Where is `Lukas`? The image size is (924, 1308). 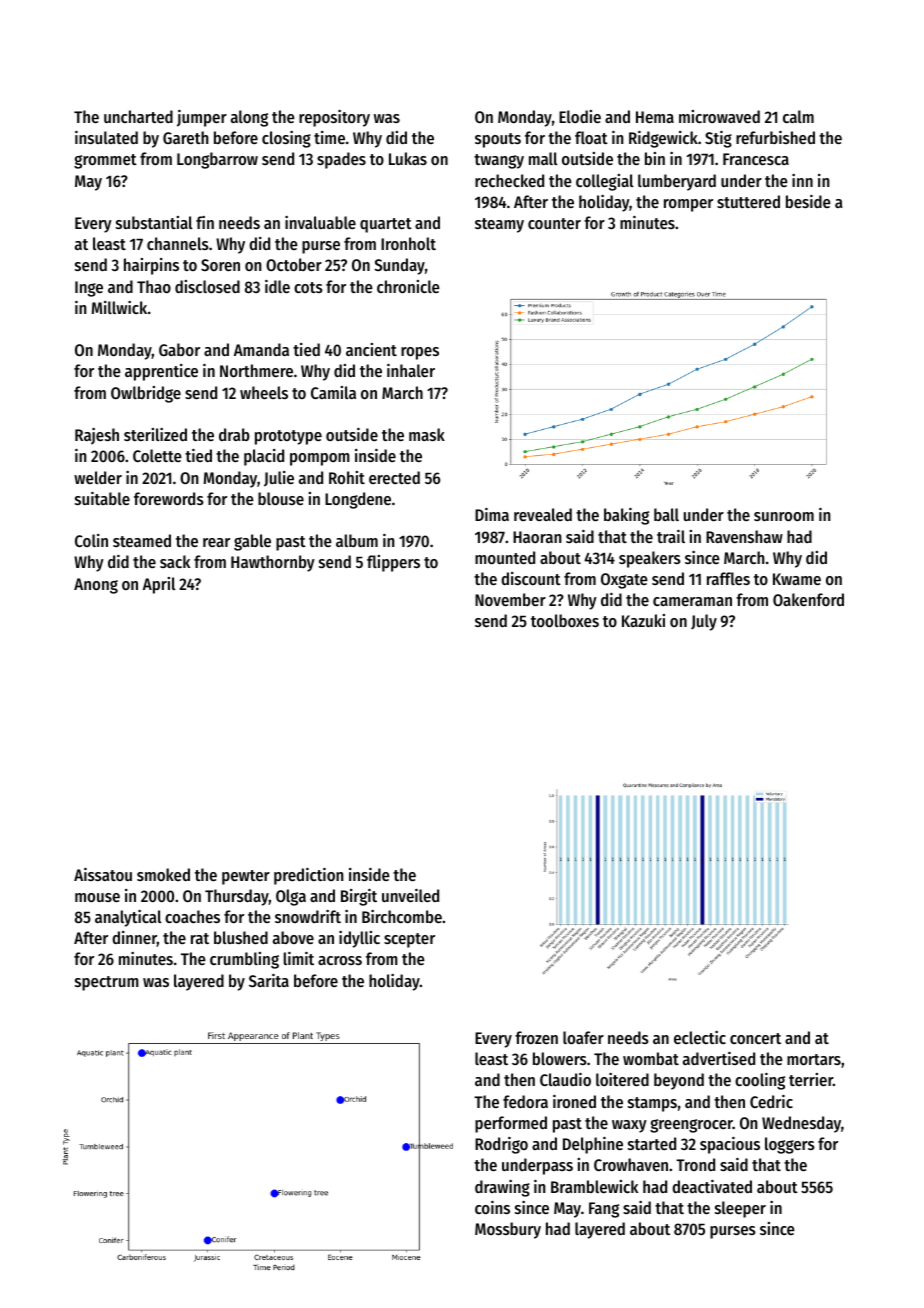
Lukas is located at coordinates (408, 158).
